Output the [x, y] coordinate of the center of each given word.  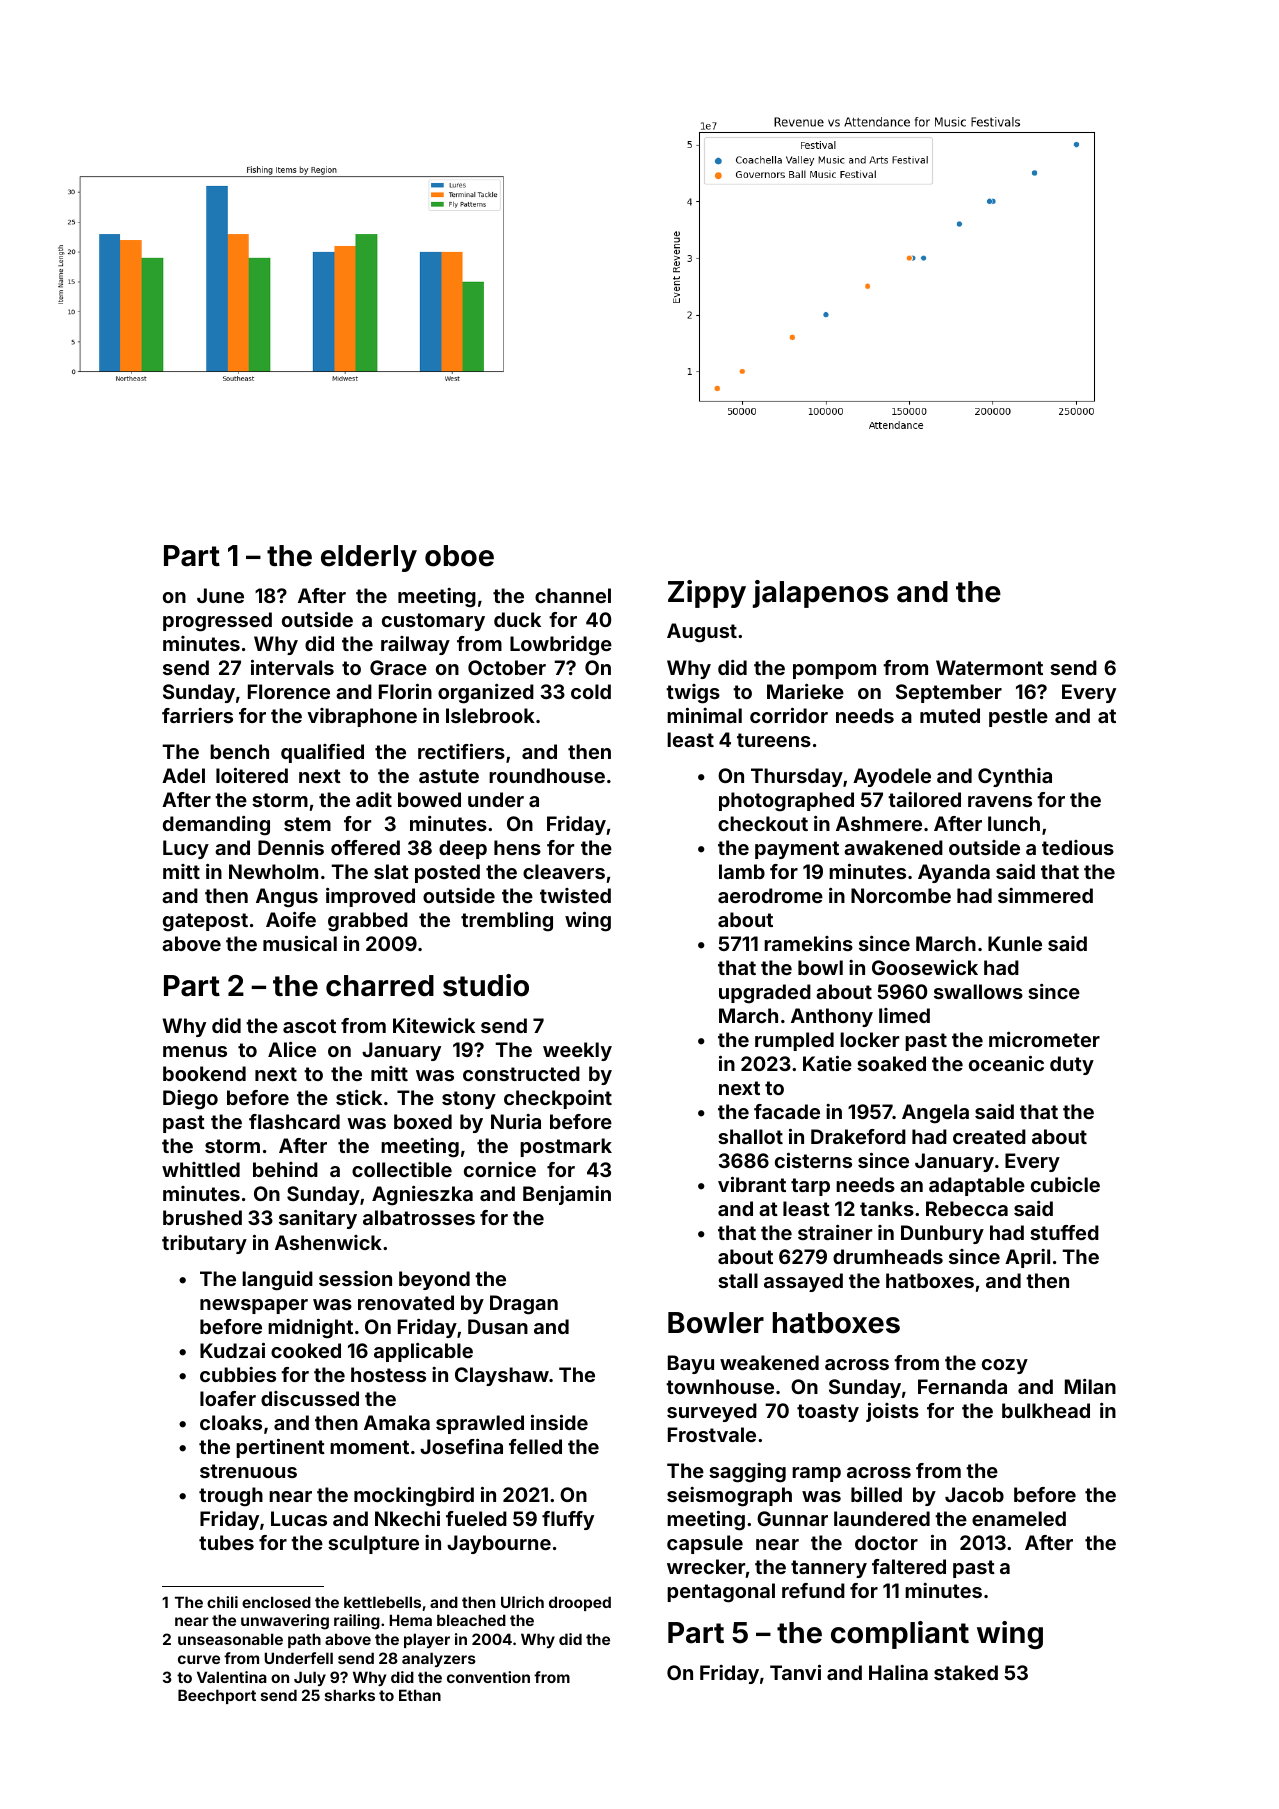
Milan [1090, 1386]
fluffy [568, 1520]
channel [573, 595]
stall [738, 1280]
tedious [1078, 847]
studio [486, 985]
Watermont [989, 667]
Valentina [232, 1677]
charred [380, 986]
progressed [217, 622]
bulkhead [1046, 1410]
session [355, 1278]
